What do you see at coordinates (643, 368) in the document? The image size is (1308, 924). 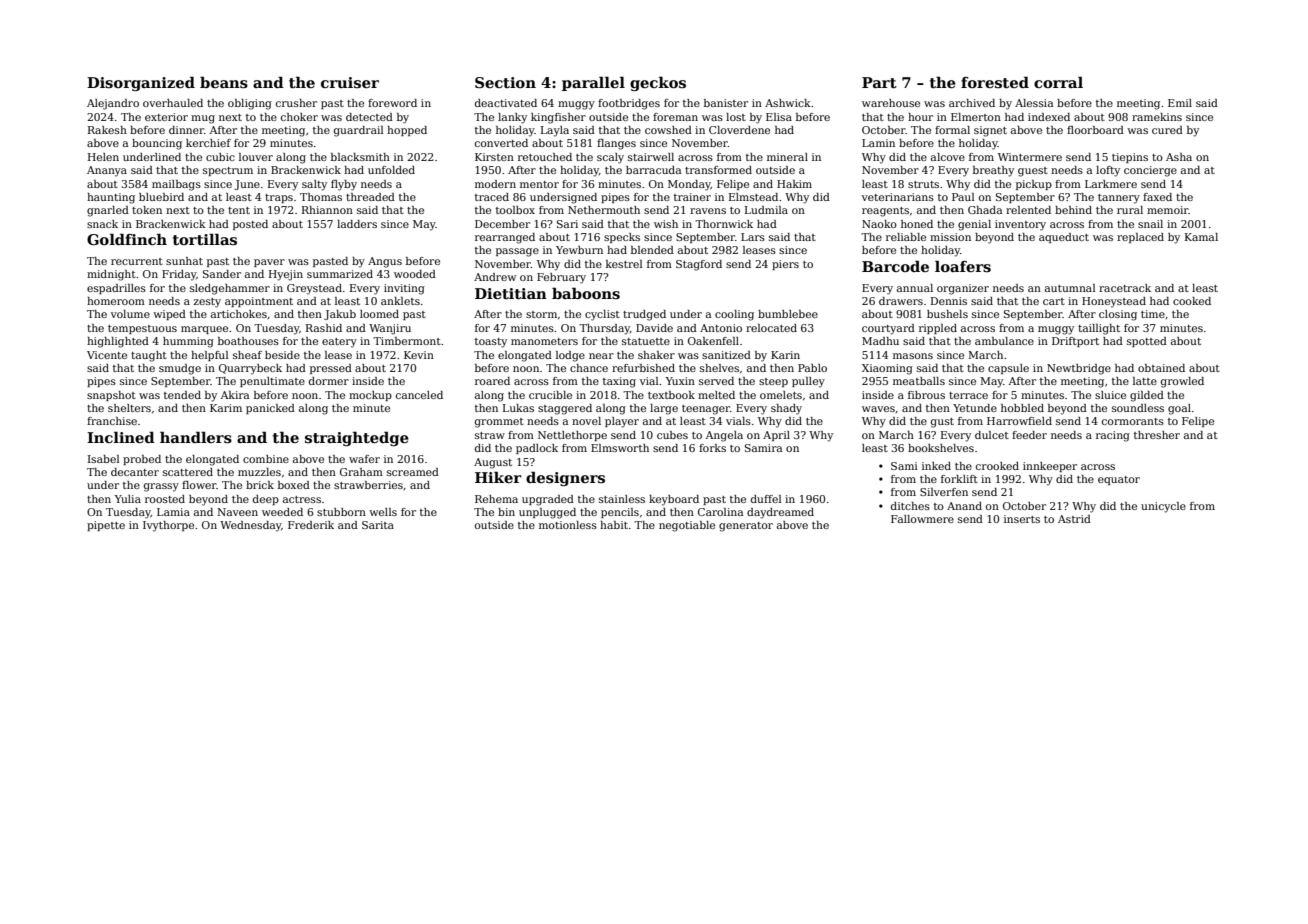 I see `refurbished` at bounding box center [643, 368].
